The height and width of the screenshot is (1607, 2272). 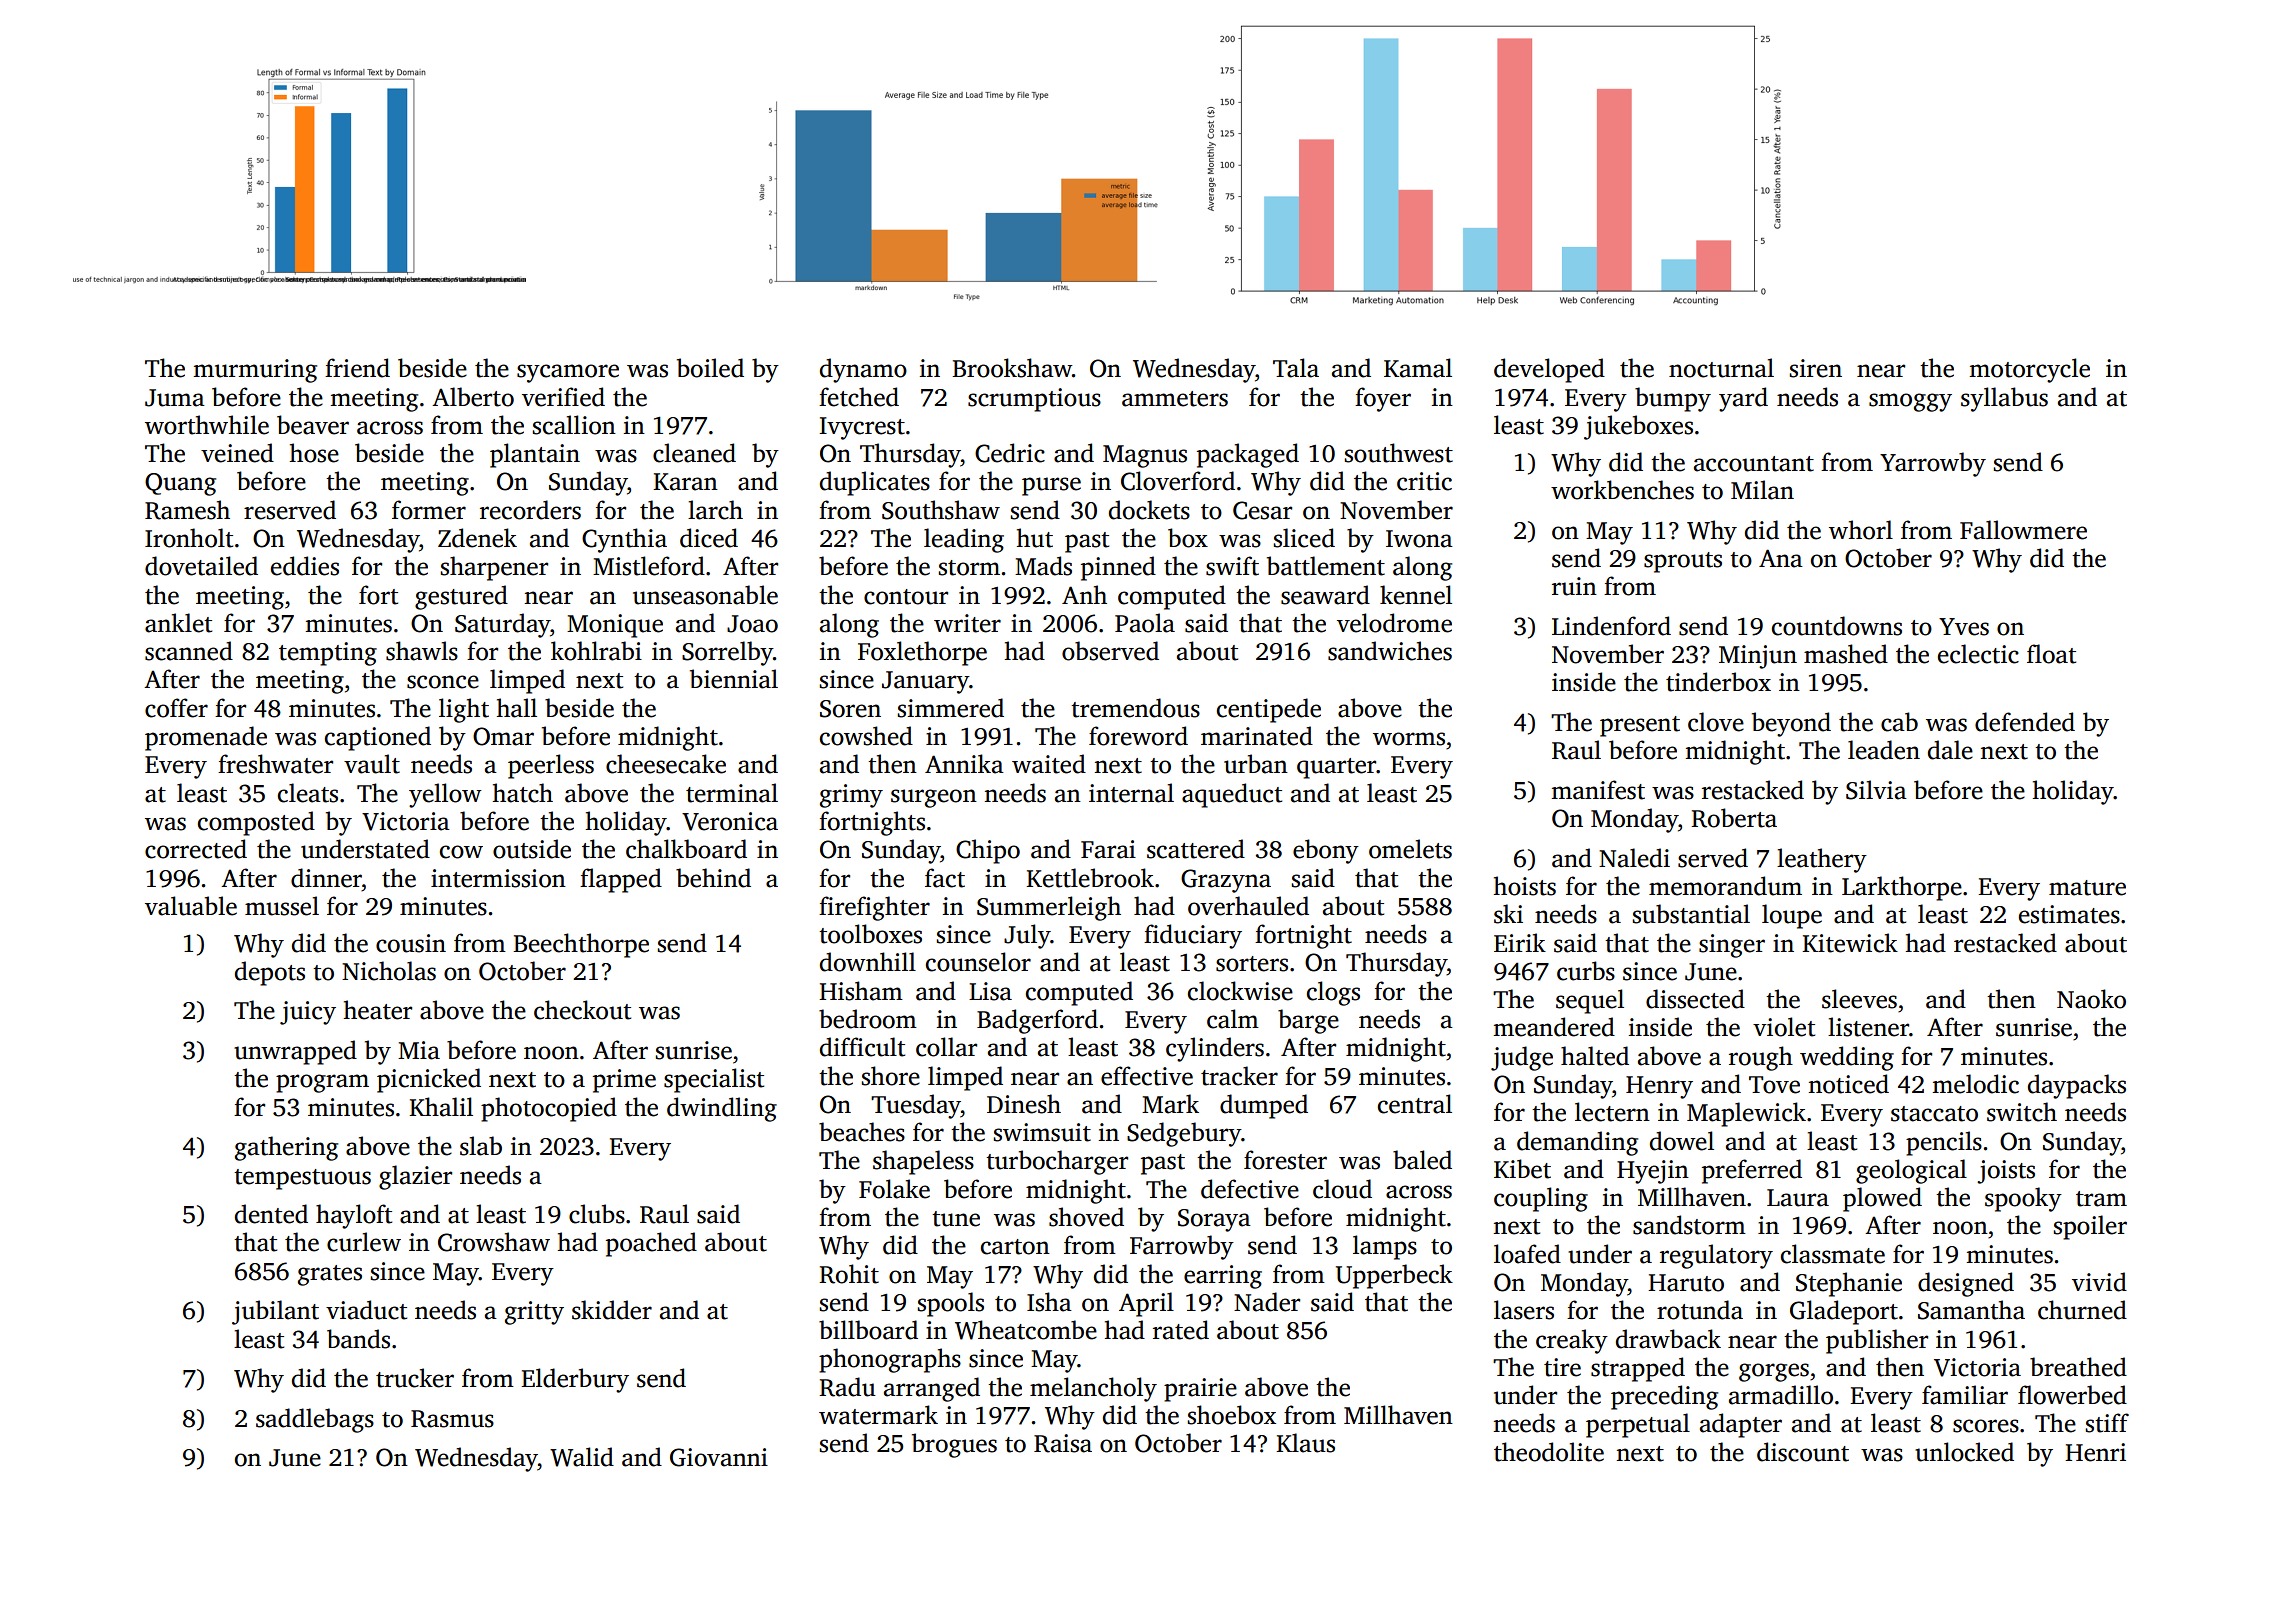 What do you see at coordinates (1012, 368) in the screenshot?
I see `Brookshaw` at bounding box center [1012, 368].
